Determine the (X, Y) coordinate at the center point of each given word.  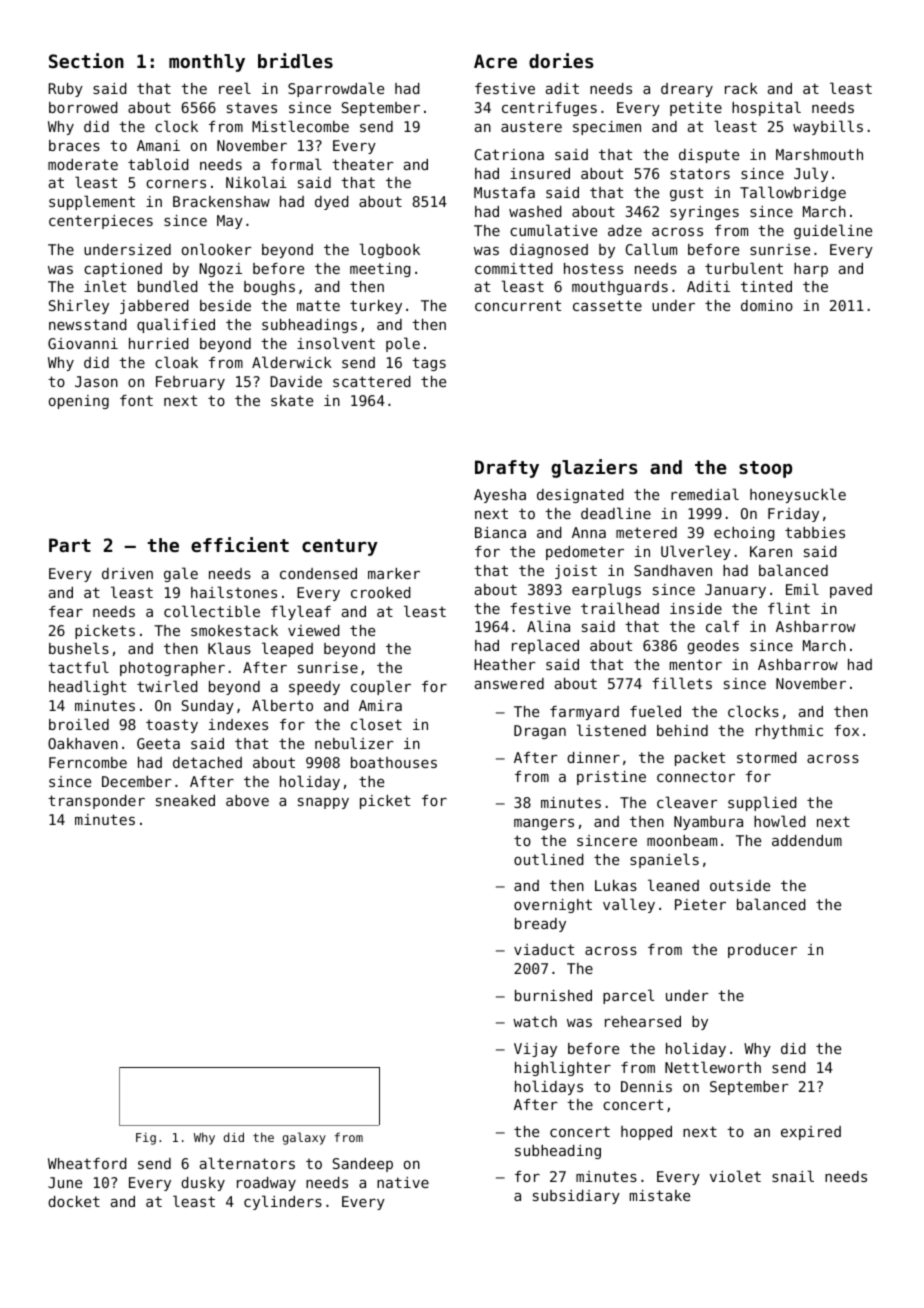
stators (700, 173)
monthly (207, 63)
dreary (687, 90)
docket (74, 1201)
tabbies (815, 532)
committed (514, 268)
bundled (168, 286)
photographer (172, 669)
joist (576, 572)
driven (127, 573)
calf (722, 626)
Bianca (500, 532)
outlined (549, 859)
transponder (96, 802)
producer (762, 951)
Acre (495, 61)
